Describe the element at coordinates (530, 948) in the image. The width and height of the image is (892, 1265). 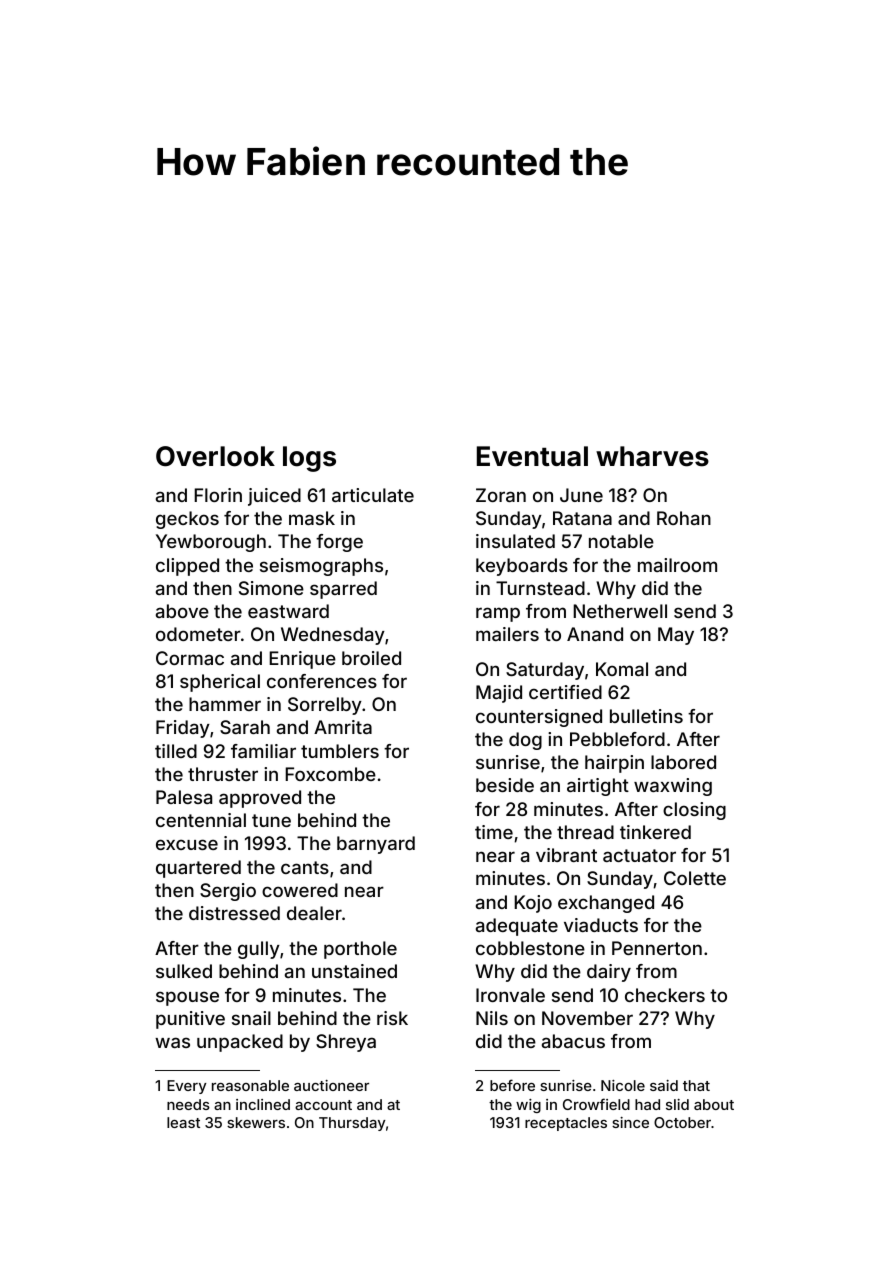
I see `cobblestone` at that location.
